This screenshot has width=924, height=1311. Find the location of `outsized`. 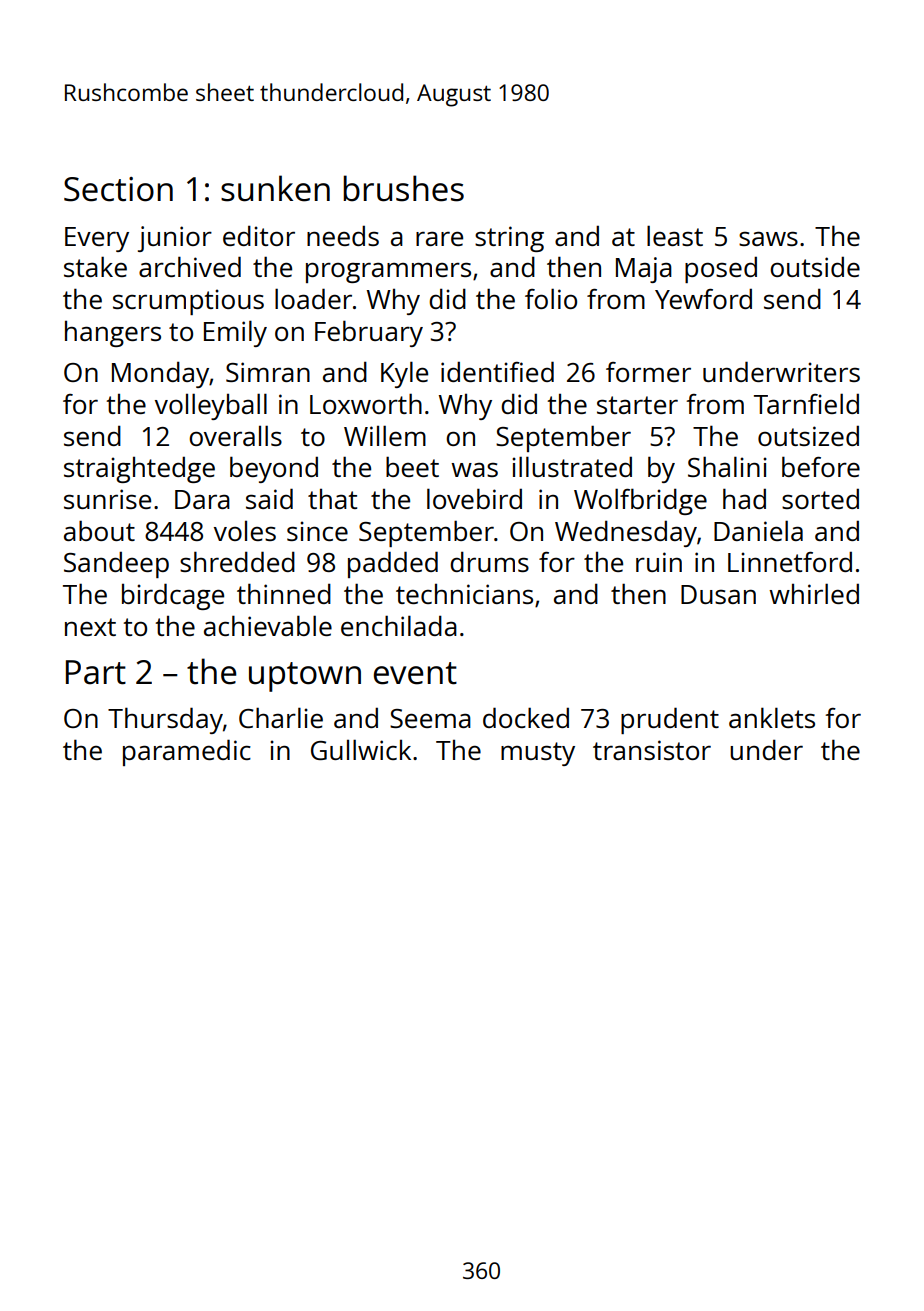

outsized is located at coordinates (808, 435).
